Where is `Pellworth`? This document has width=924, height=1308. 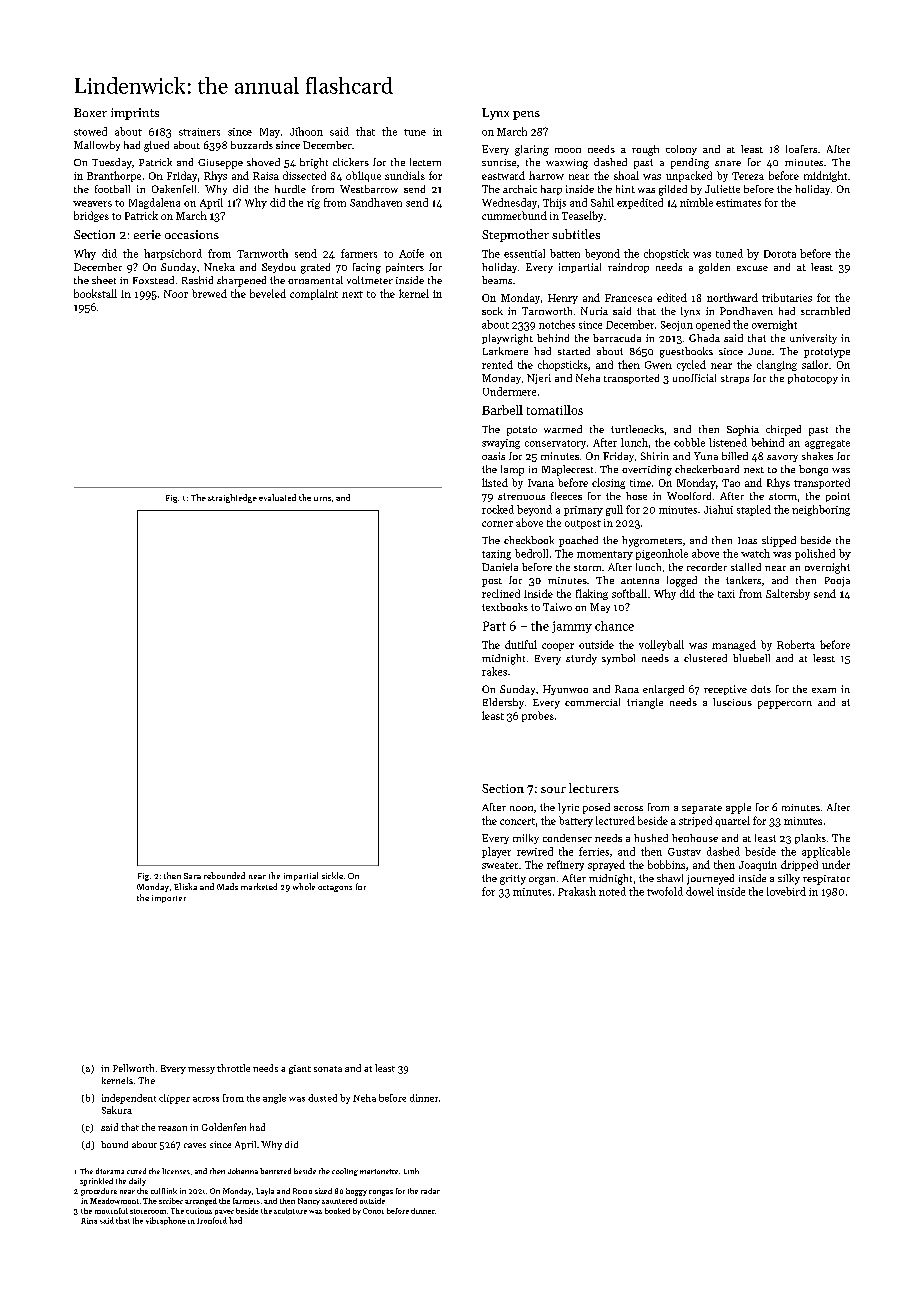
Pellworth is located at coordinates (133, 1068).
